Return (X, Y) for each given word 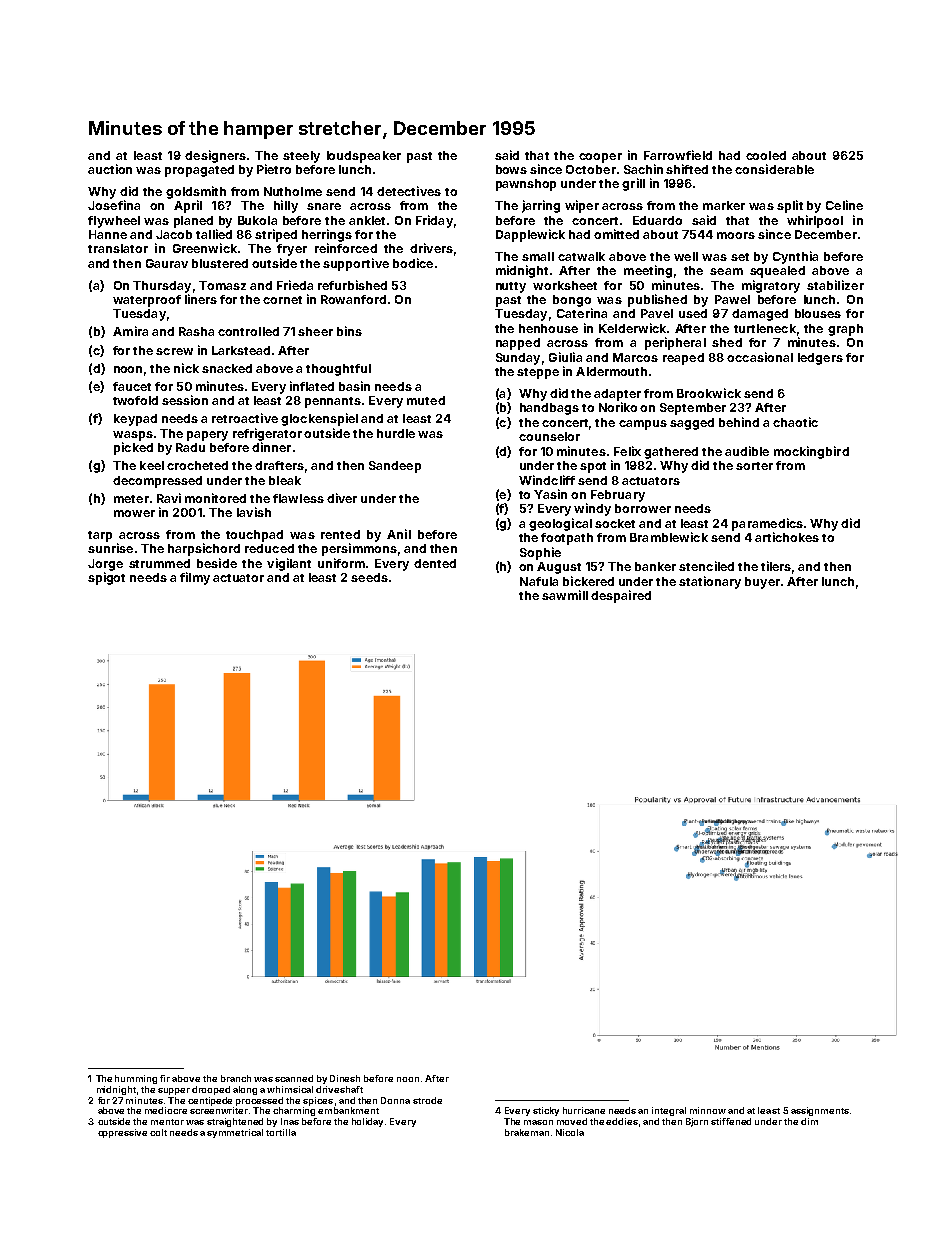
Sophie (540, 553)
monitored (215, 498)
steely (301, 157)
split (790, 206)
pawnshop (526, 185)
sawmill (565, 595)
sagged (692, 424)
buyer (762, 583)
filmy (195, 578)
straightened (235, 1122)
